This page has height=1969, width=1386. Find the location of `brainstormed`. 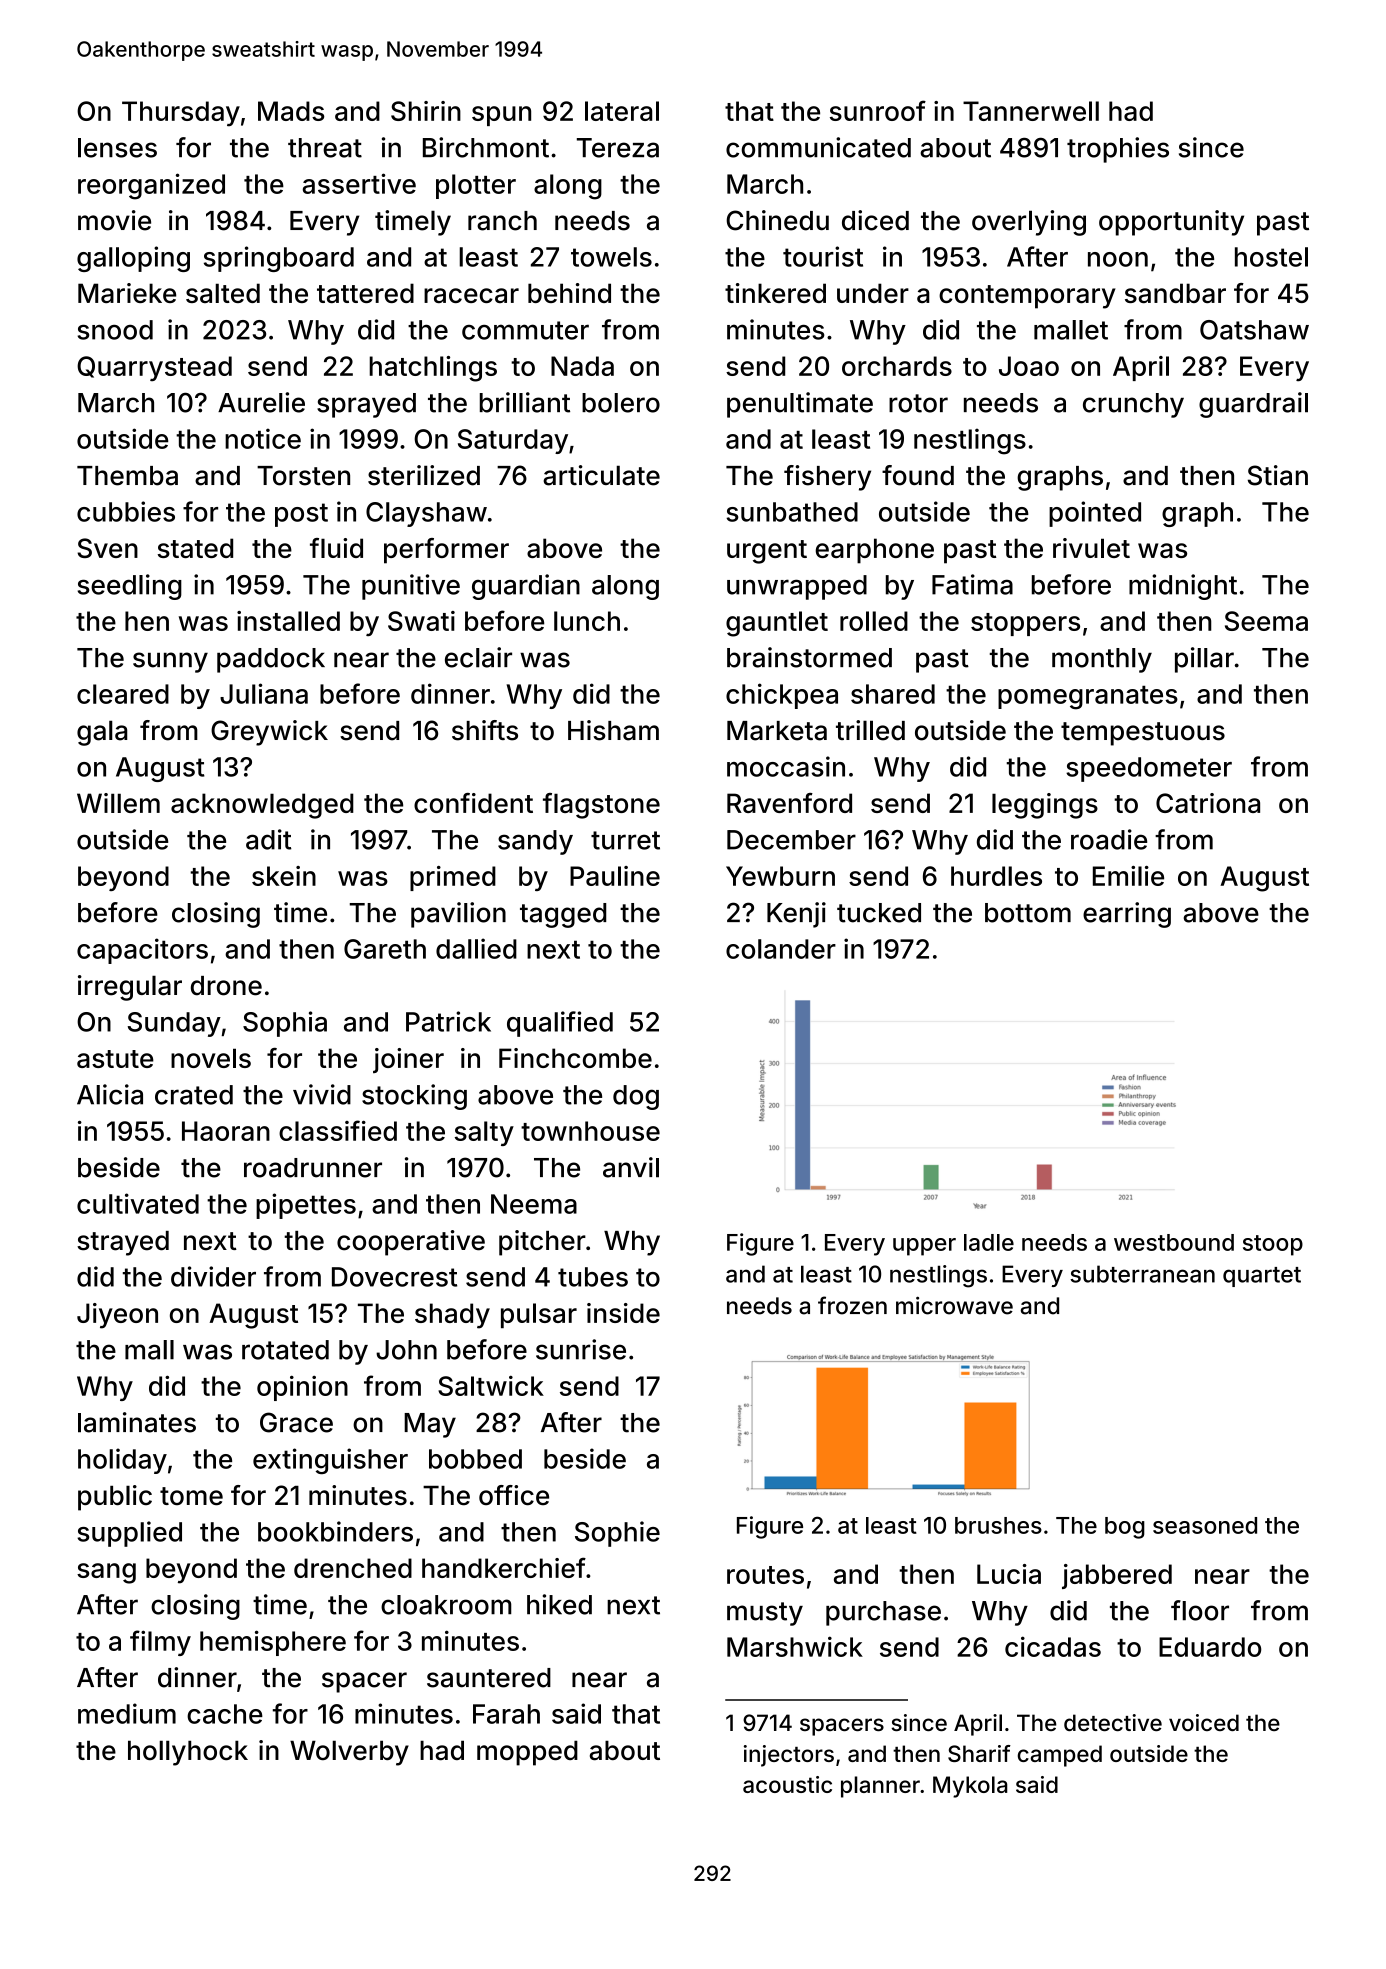

brainstormed is located at coordinates (809, 657).
